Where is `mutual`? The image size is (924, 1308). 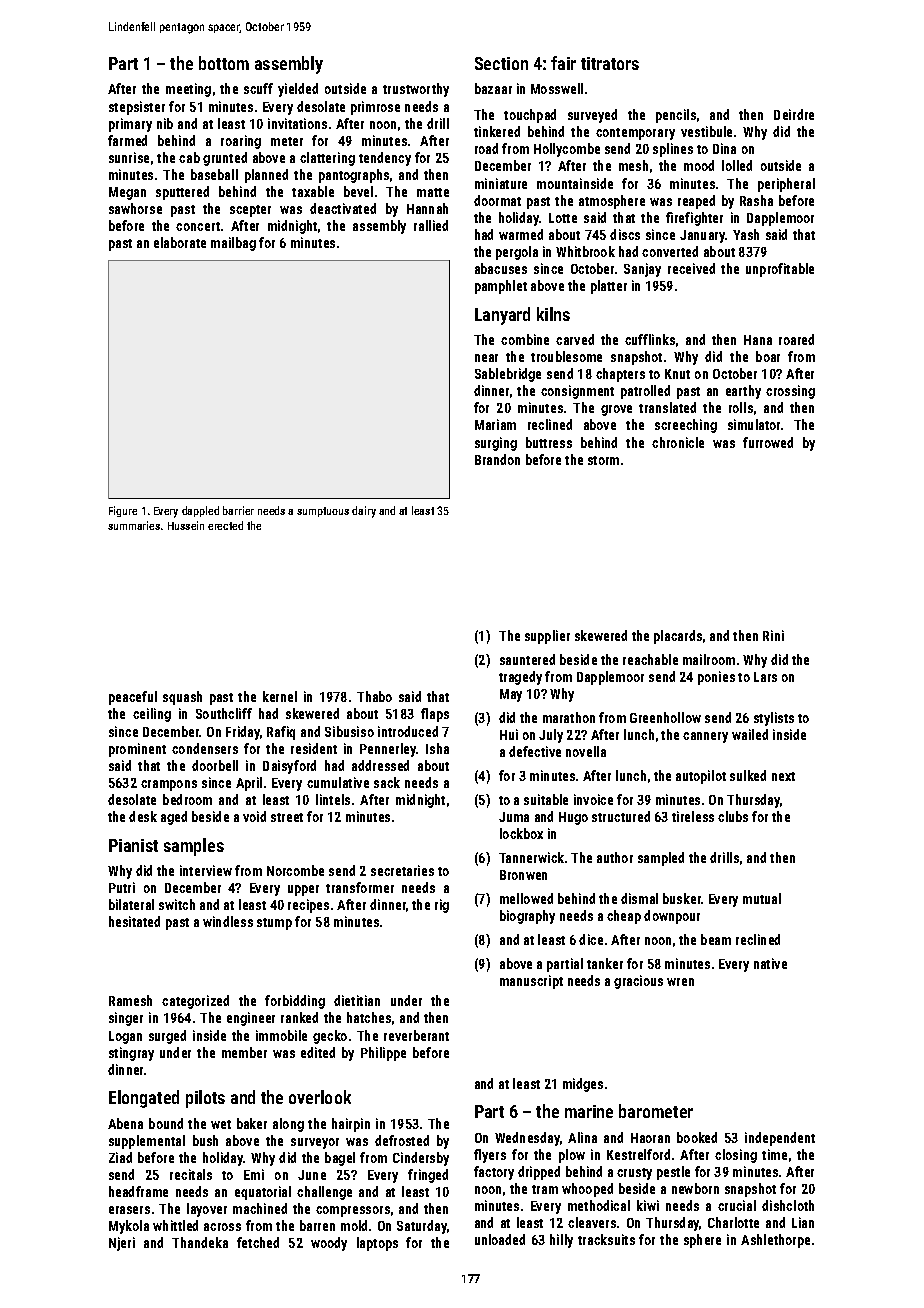 mutual is located at coordinates (762, 898).
